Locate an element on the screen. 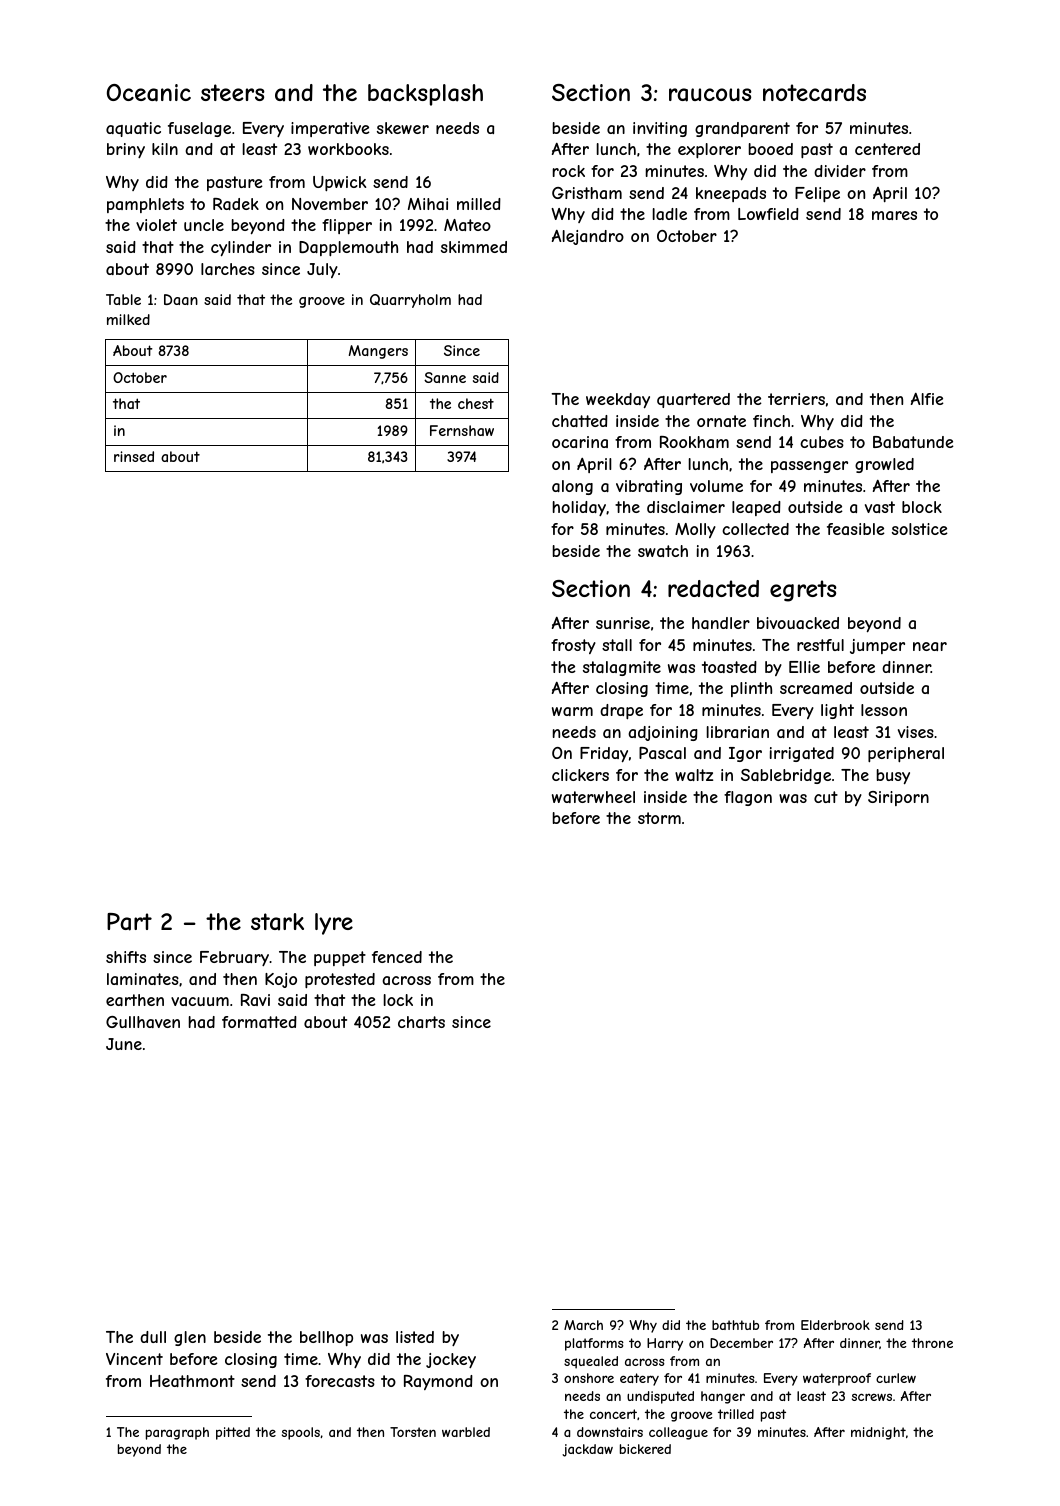 Image resolution: width=1060 pixels, height=1506 pixels. Mangers is located at coordinates (378, 352).
